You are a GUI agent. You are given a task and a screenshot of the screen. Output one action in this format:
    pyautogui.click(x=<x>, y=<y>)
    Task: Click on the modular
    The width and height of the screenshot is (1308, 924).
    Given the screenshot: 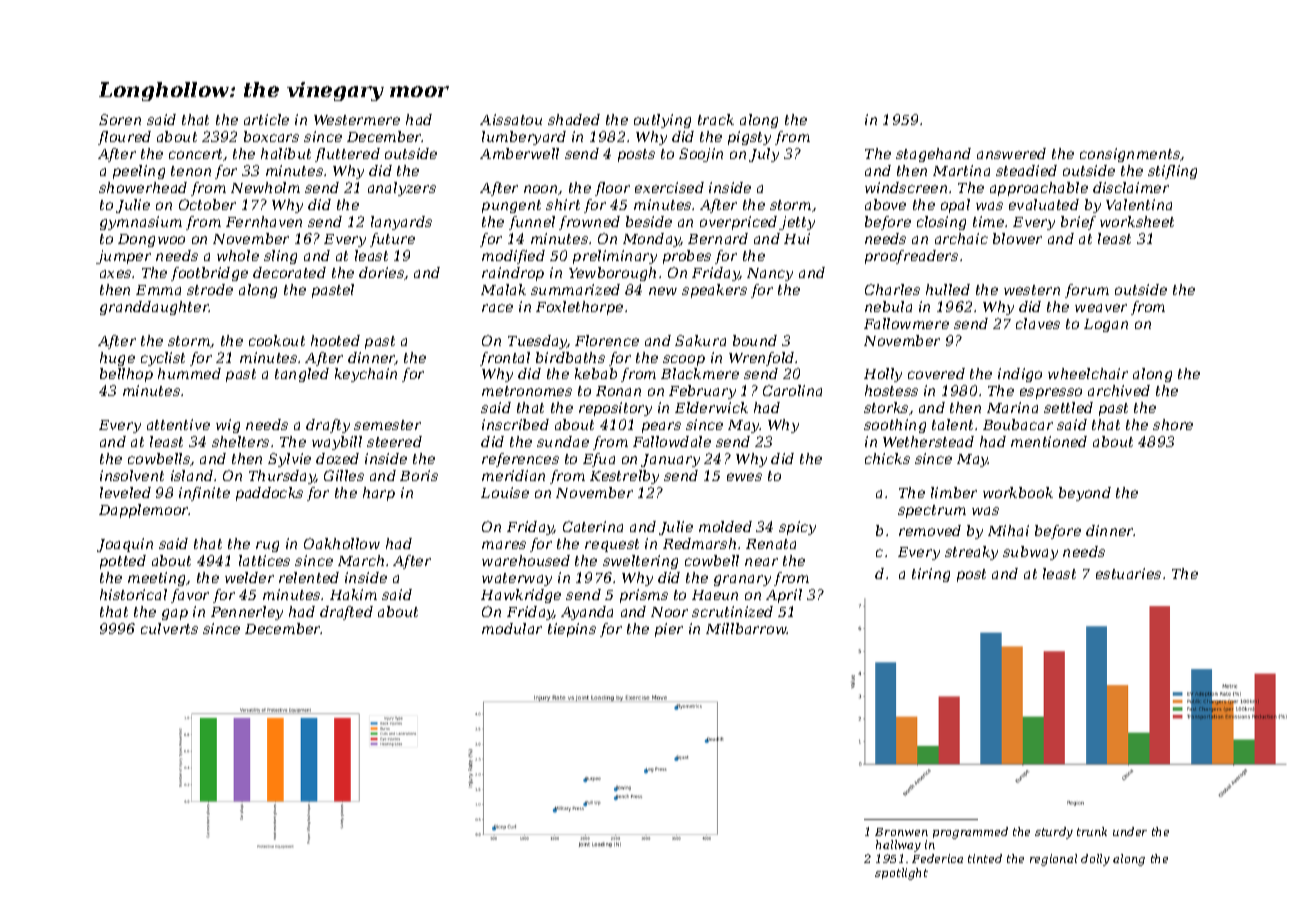 What is the action you would take?
    pyautogui.click(x=512, y=628)
